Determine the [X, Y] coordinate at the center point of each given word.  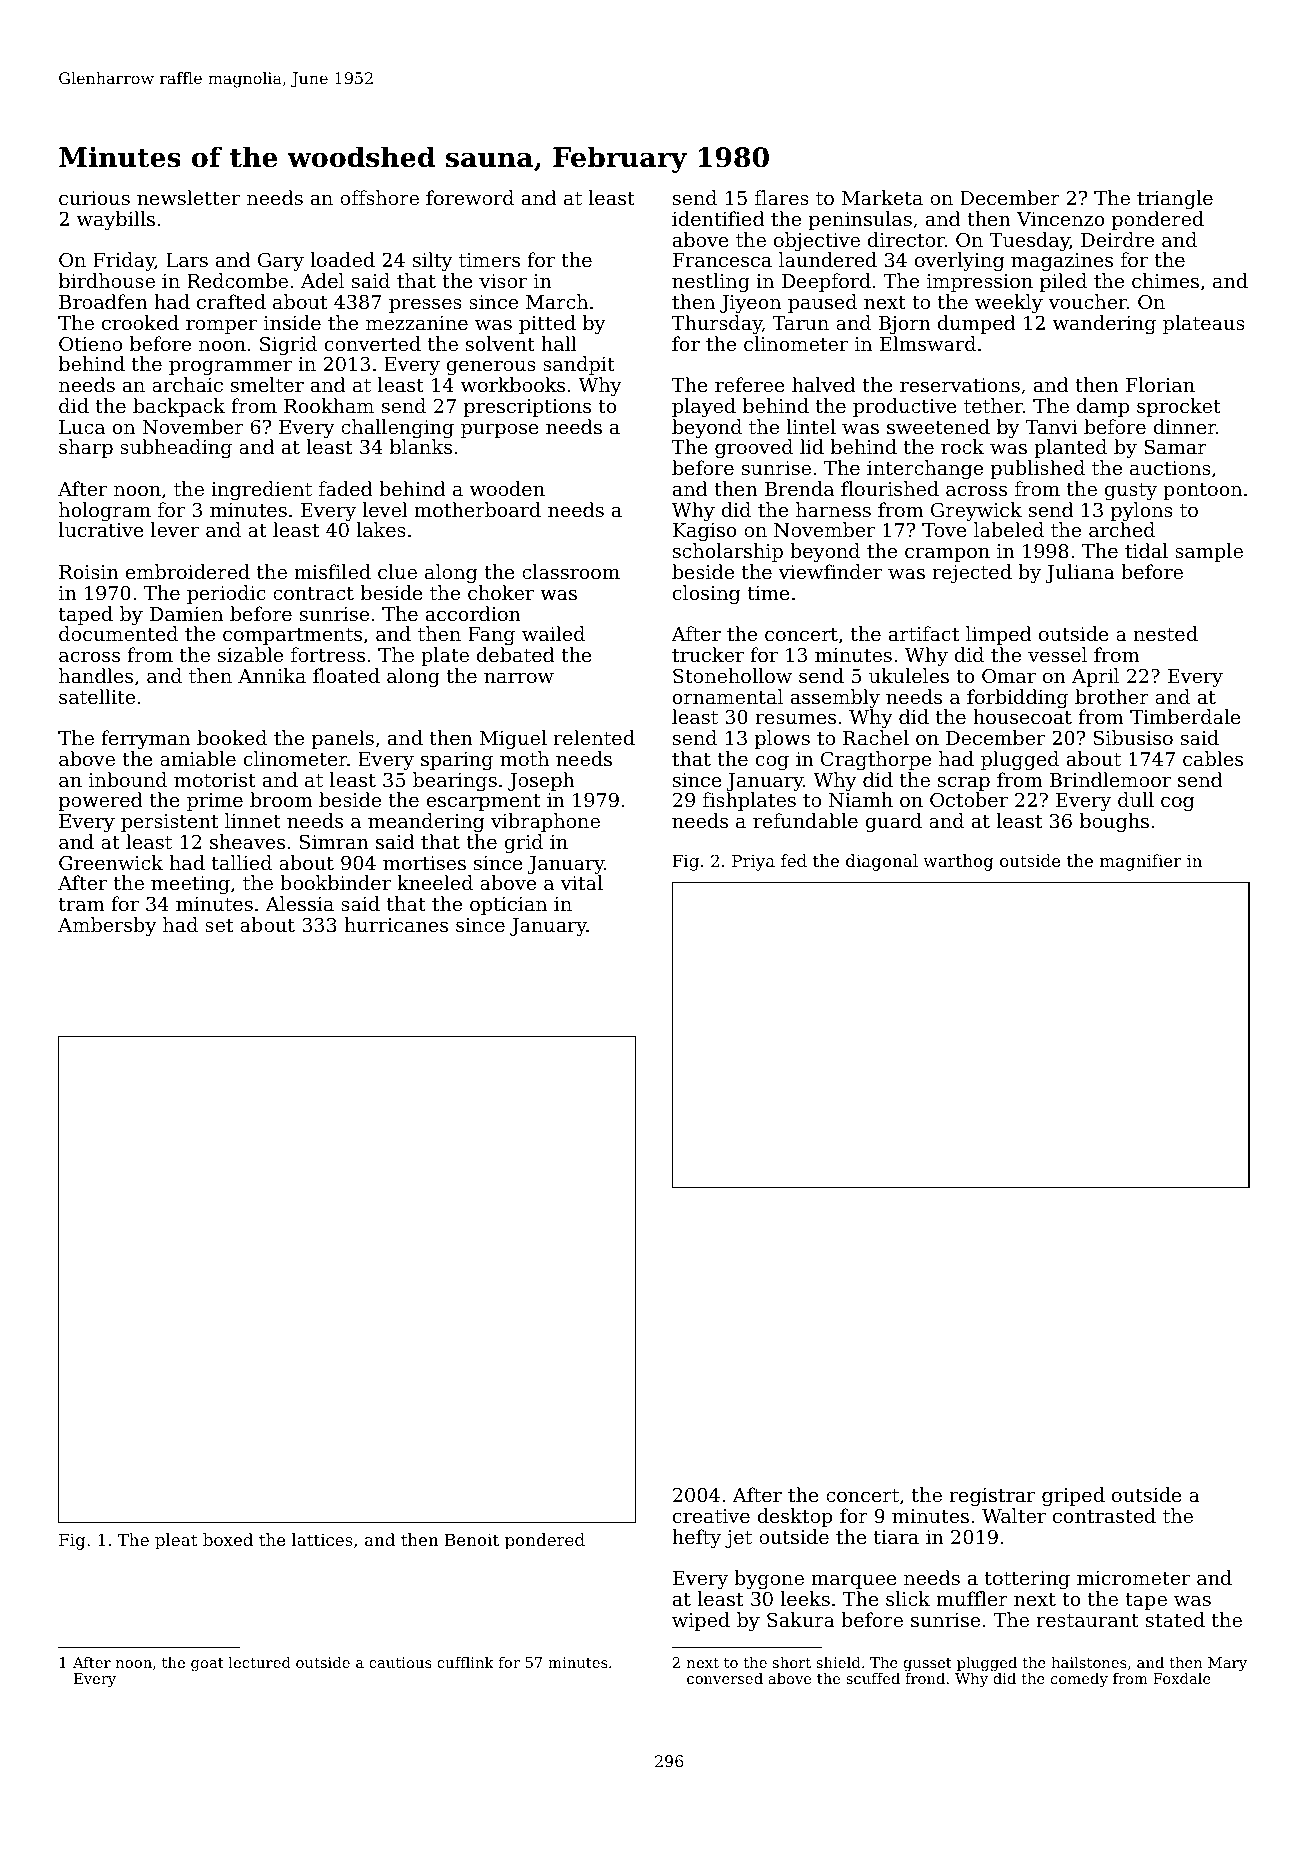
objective [817, 241]
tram [82, 904]
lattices [322, 1539]
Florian [1160, 384]
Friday [124, 261]
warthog [958, 862]
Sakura [801, 1620]
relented [594, 737]
